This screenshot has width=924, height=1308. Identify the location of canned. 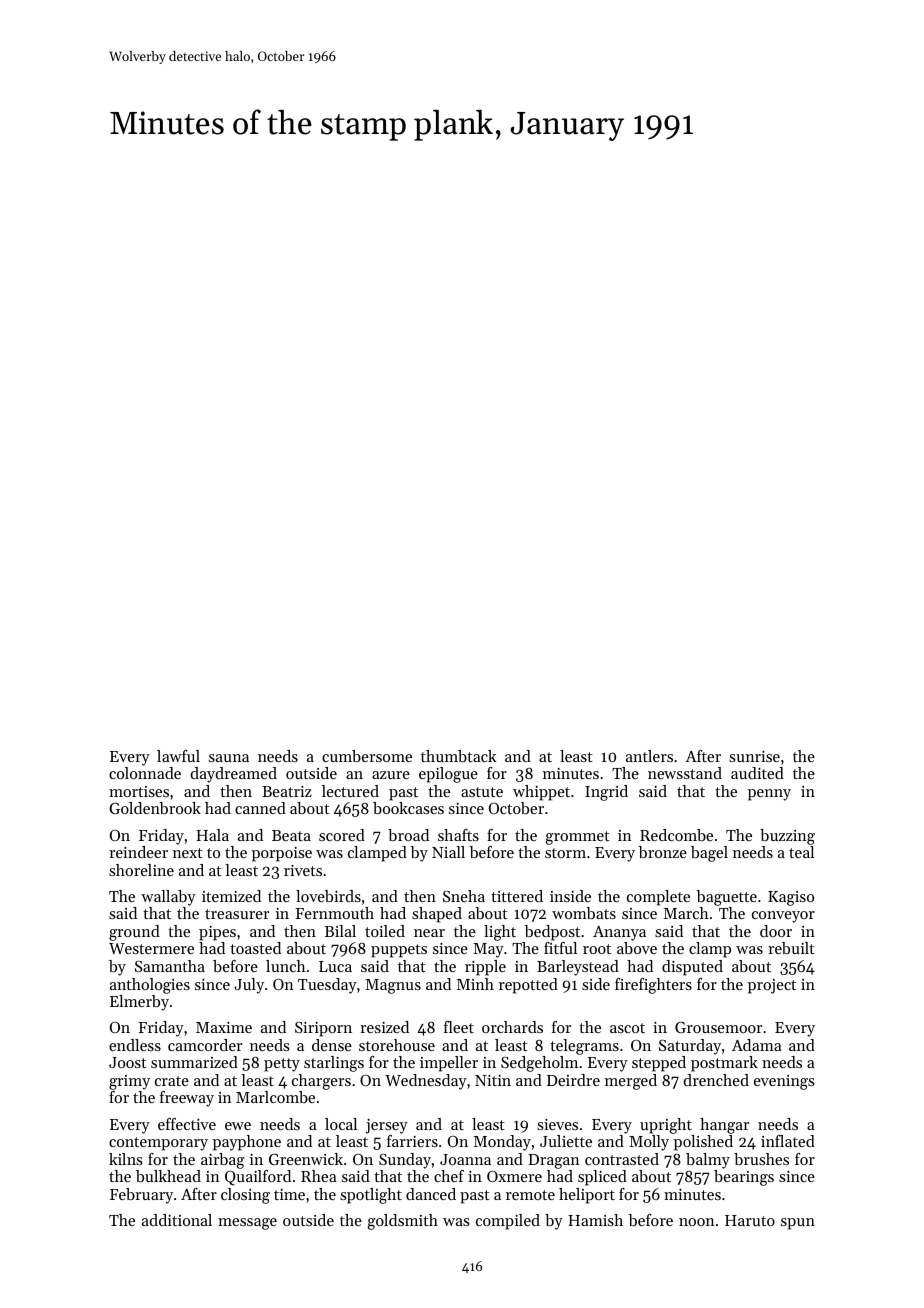
(260, 808).
